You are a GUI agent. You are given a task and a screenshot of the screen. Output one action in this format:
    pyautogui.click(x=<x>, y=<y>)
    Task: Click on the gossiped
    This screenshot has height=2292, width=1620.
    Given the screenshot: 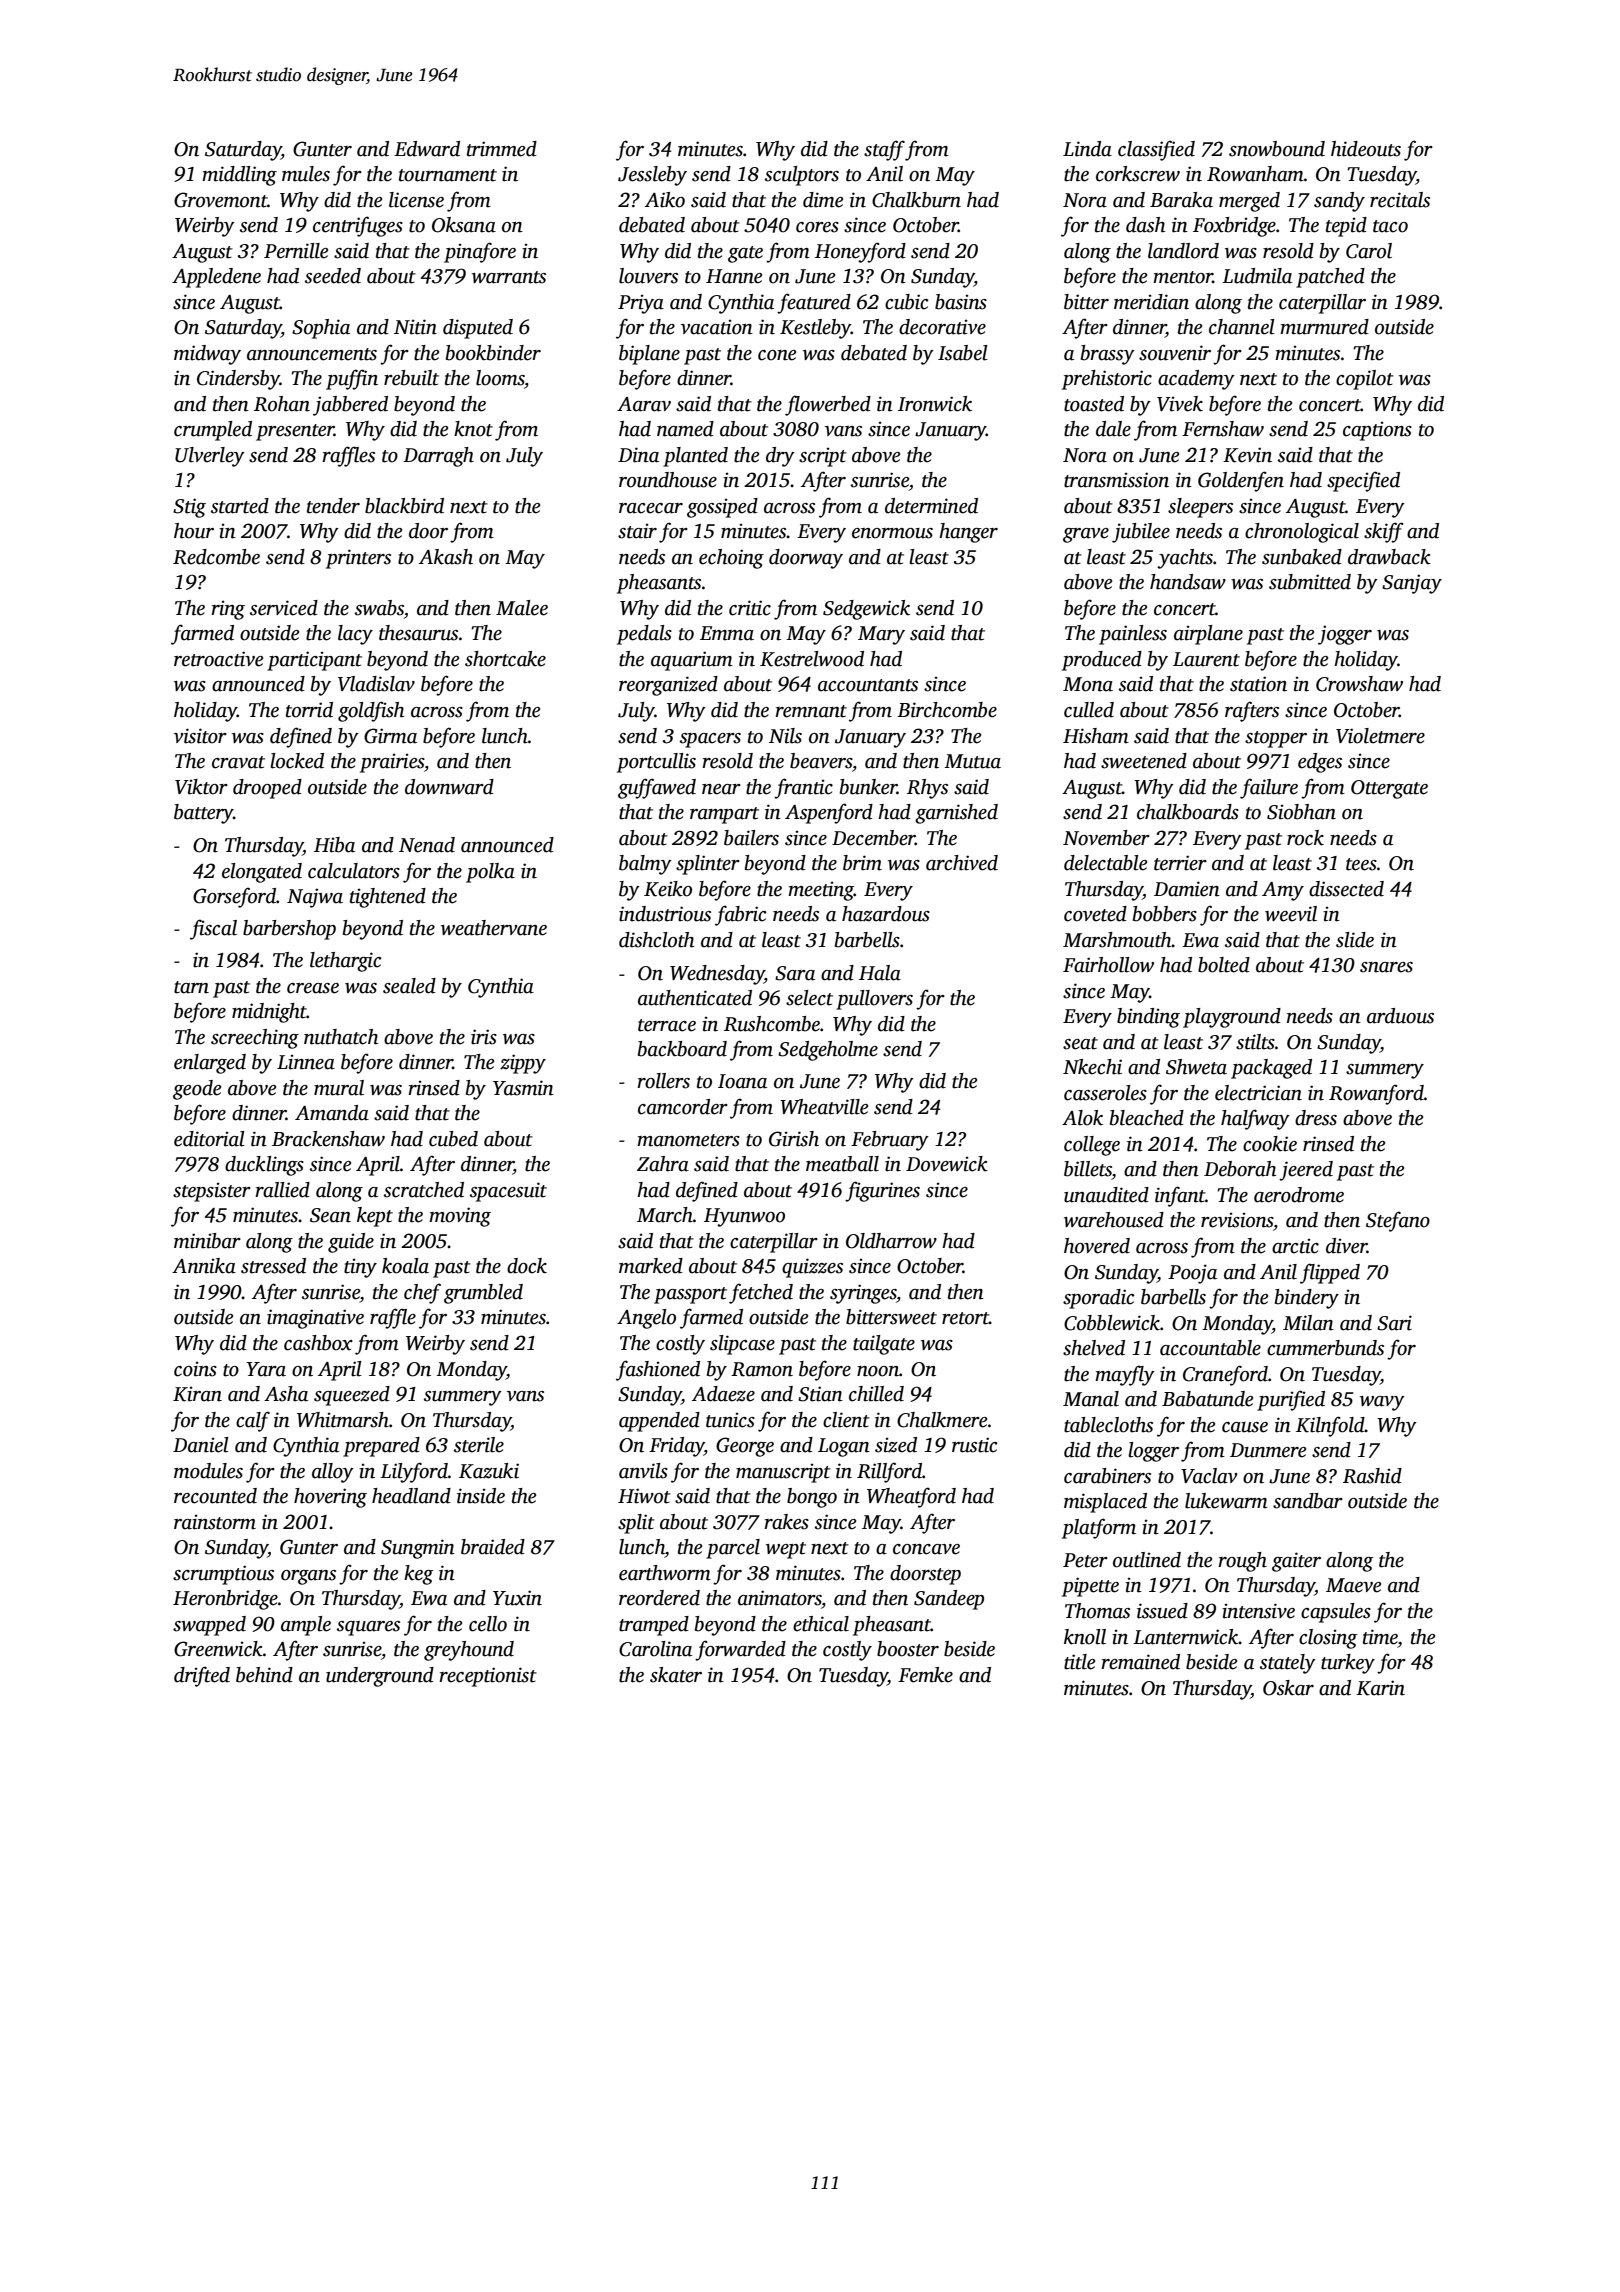 What is the action you would take?
    pyautogui.click(x=722, y=508)
